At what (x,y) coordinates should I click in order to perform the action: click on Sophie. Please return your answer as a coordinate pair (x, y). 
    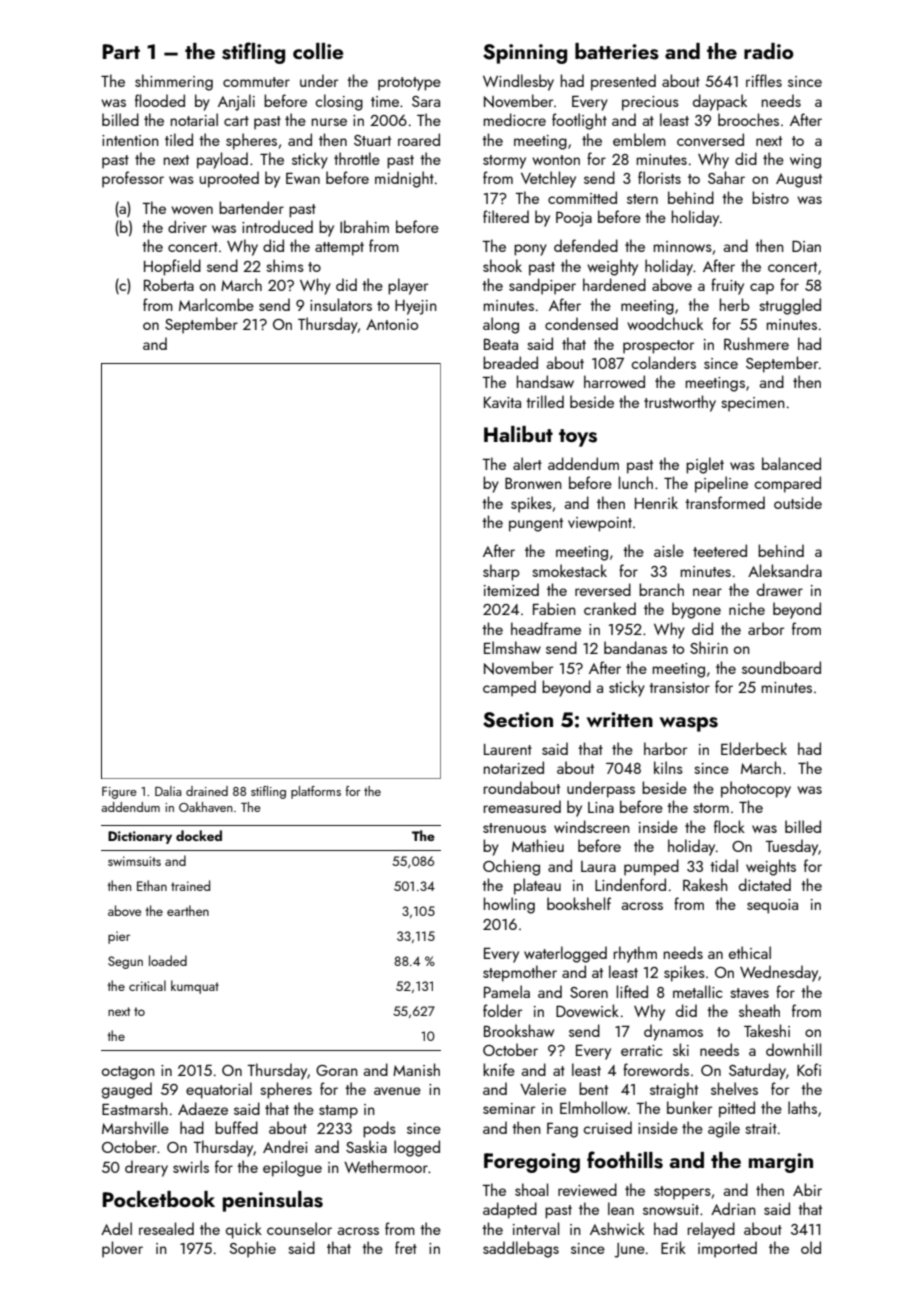
    Looking at the image, I should click on (252, 1249).
